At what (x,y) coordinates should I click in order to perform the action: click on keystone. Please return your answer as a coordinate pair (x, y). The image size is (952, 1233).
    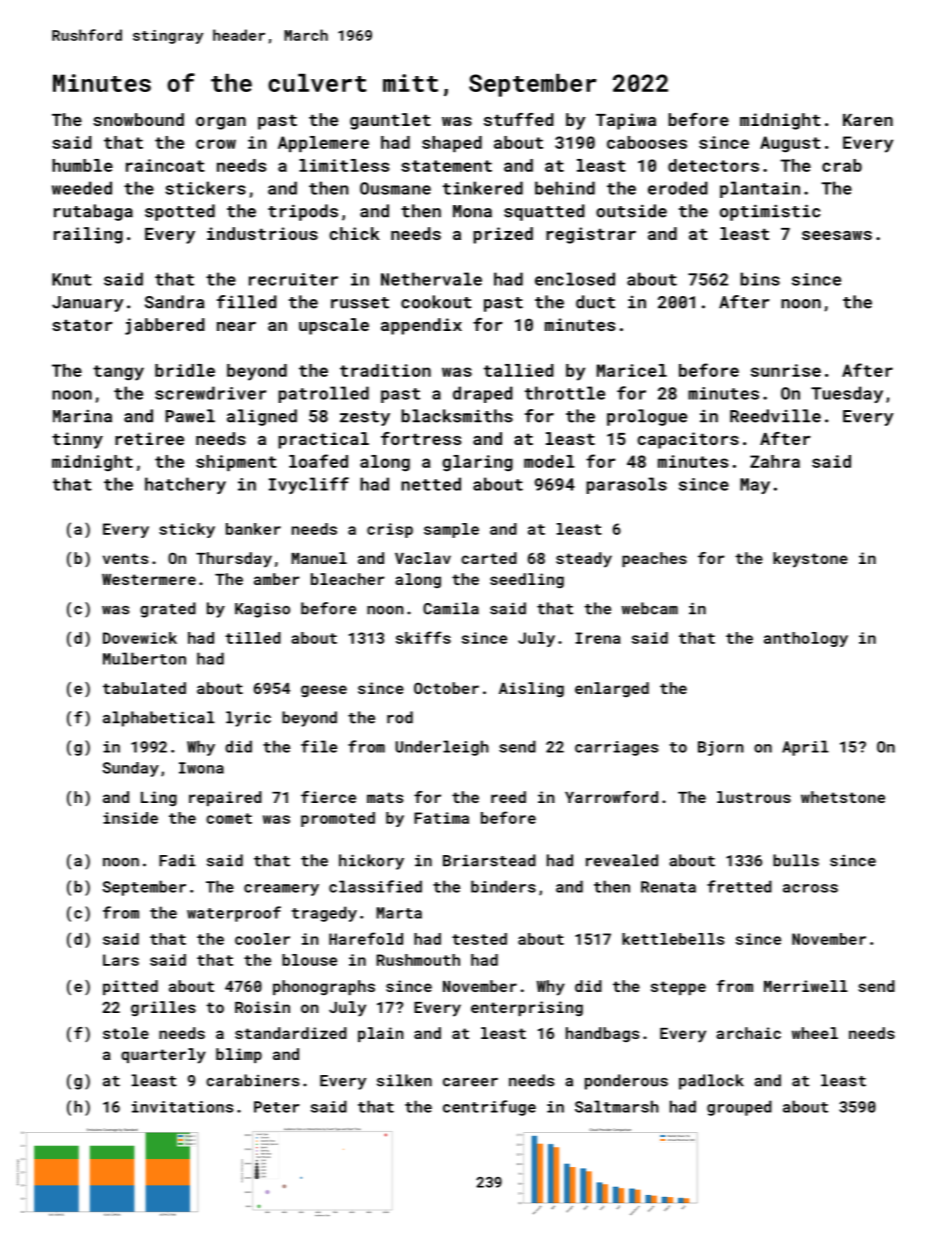
    Looking at the image, I should click on (810, 560).
